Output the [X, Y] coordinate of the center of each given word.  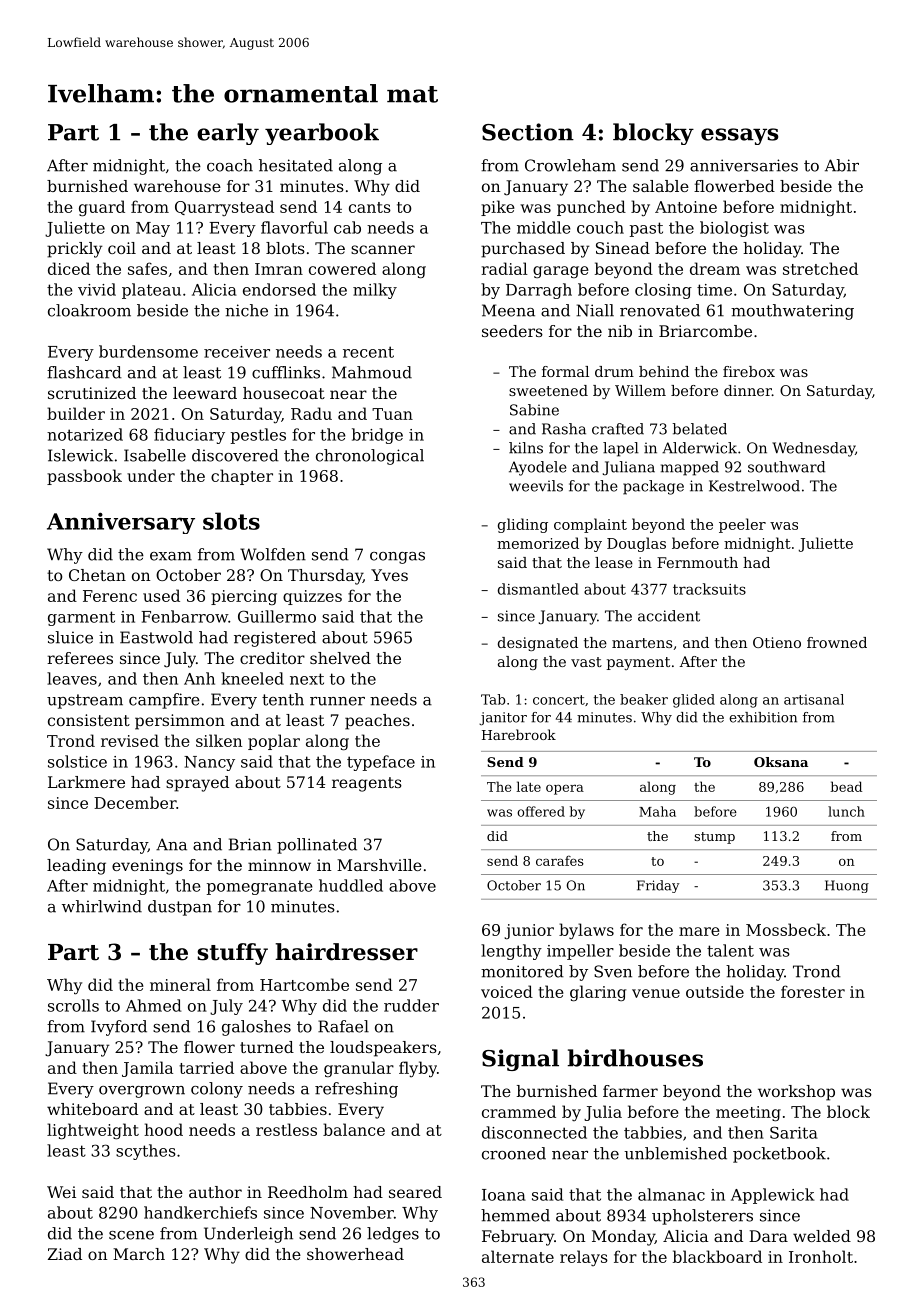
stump [714, 838]
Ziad [65, 1254]
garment [81, 618]
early [228, 134]
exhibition [763, 717]
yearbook [322, 134]
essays [739, 136]
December [135, 802]
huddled [351, 885]
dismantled [538, 589]
